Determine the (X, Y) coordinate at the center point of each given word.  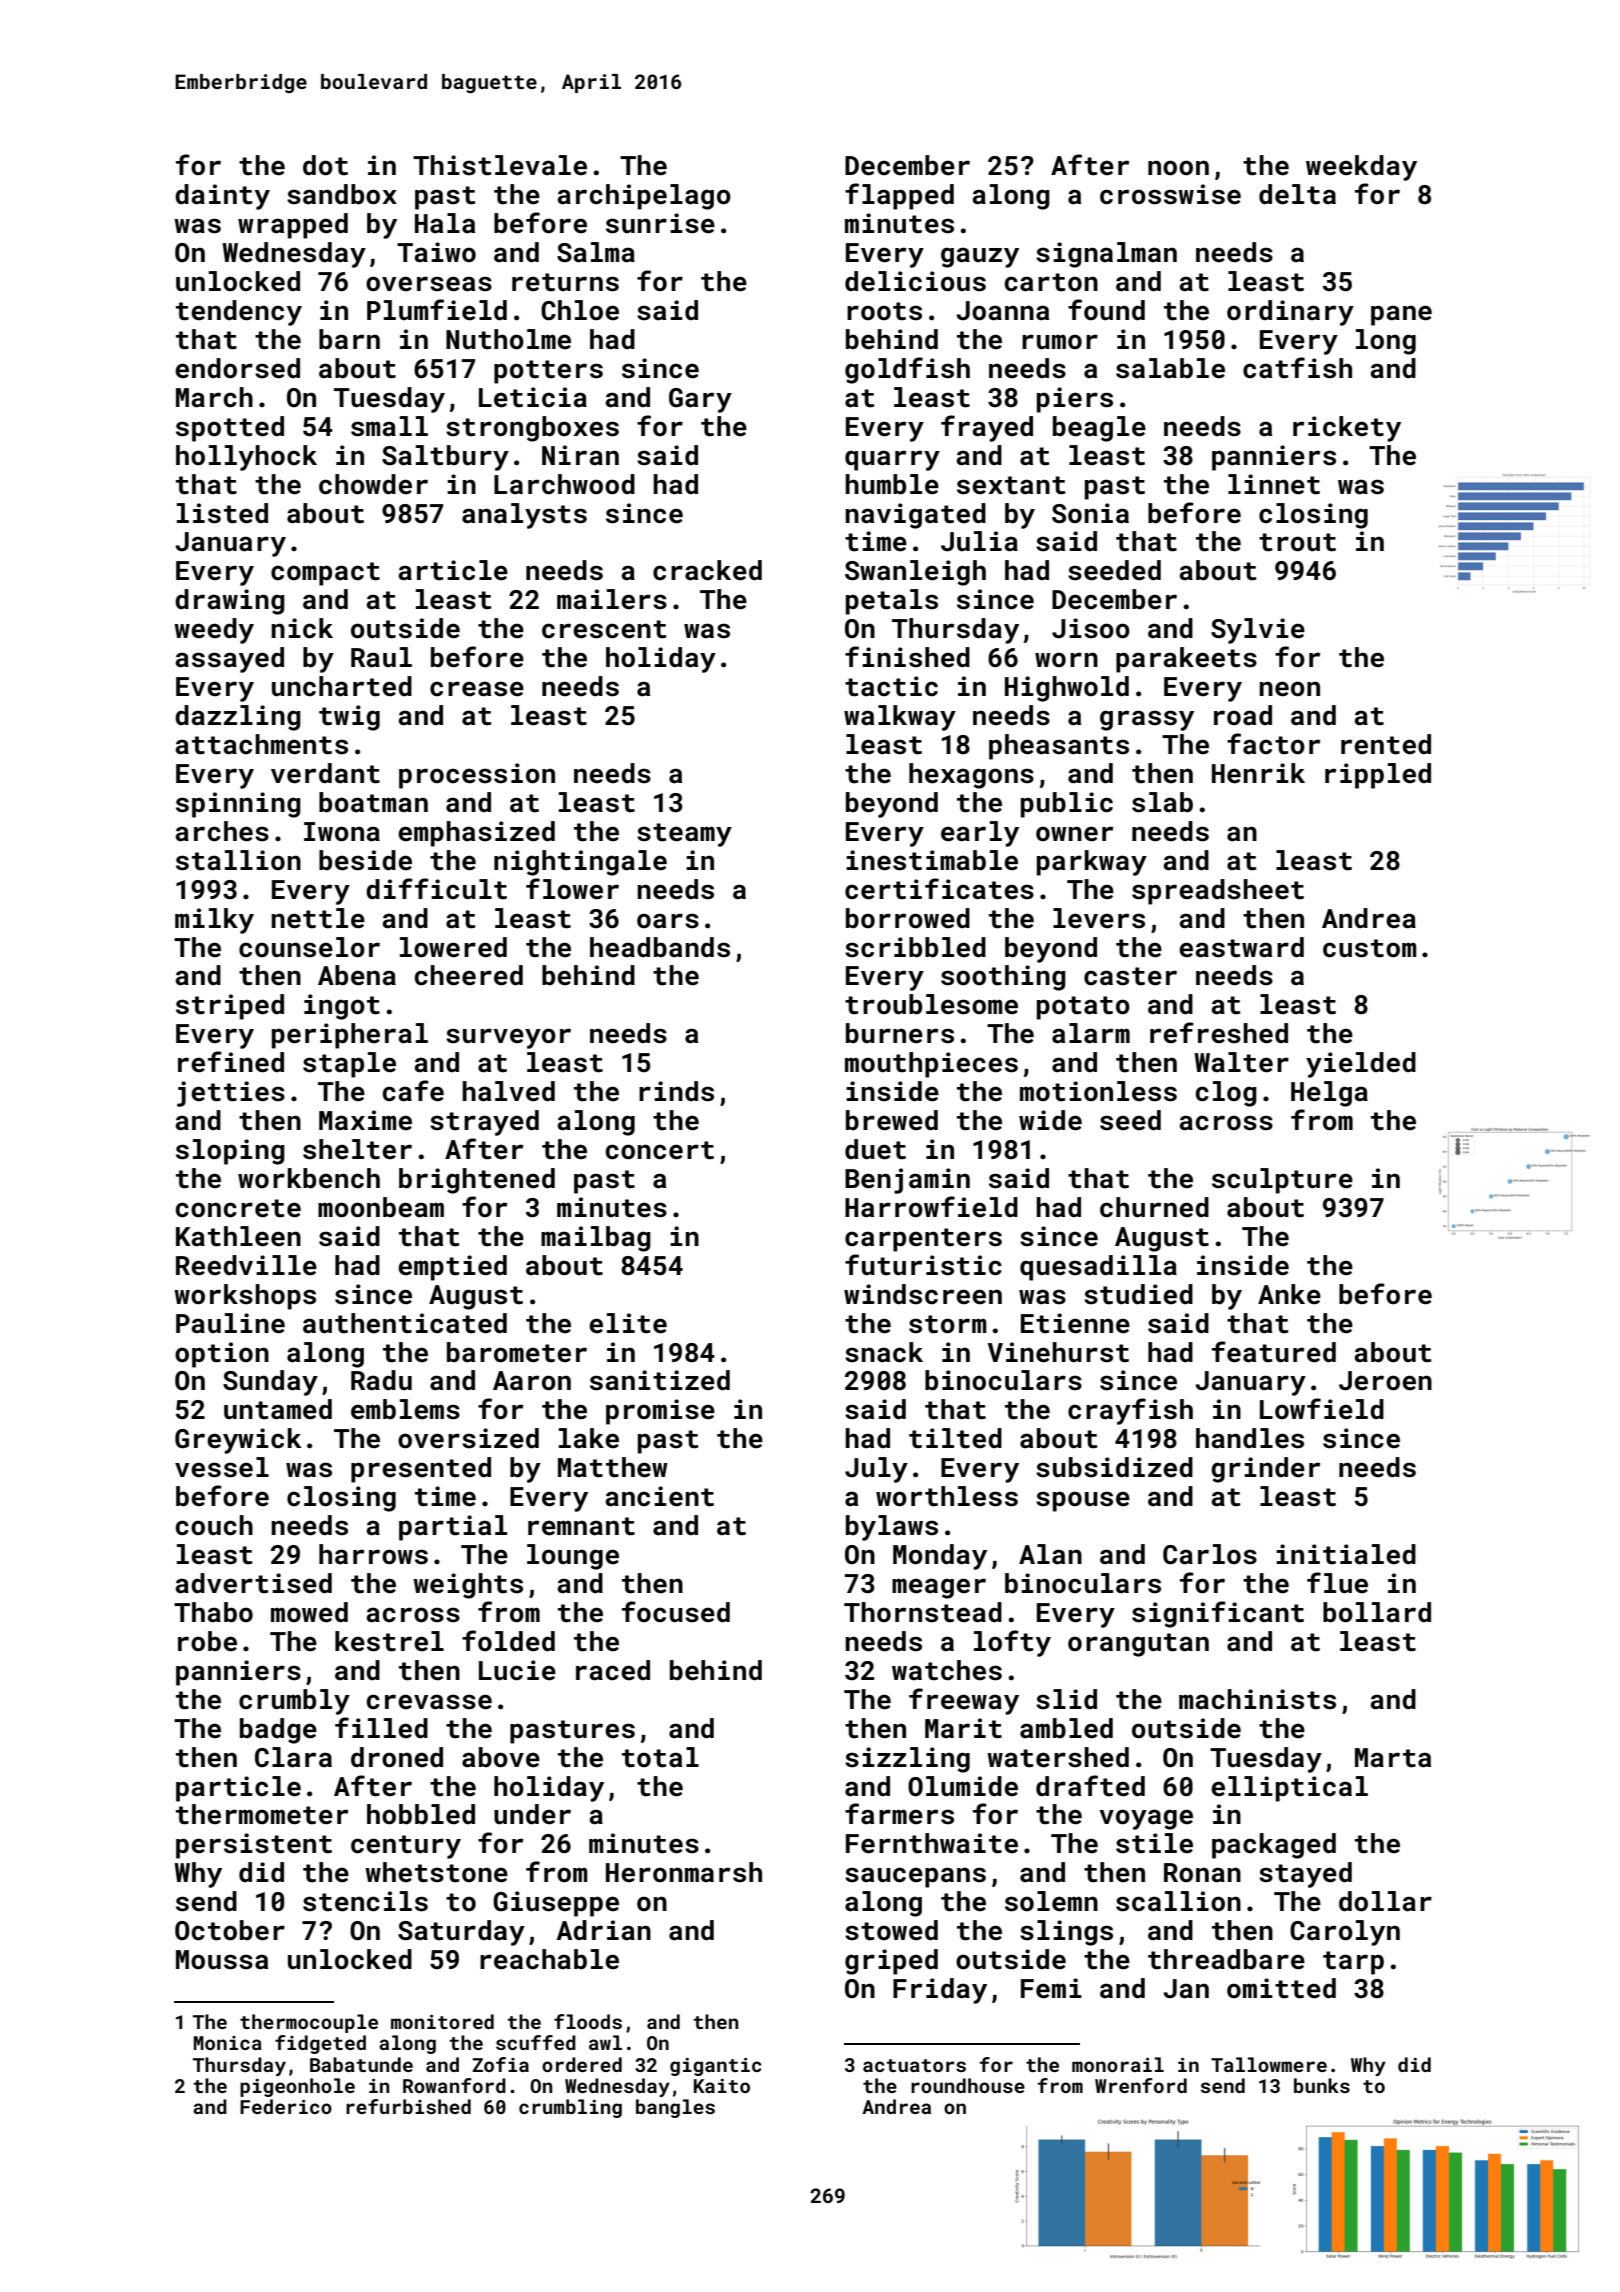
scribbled (915, 947)
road (1243, 715)
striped (230, 1007)
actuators (914, 2065)
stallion (238, 860)
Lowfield (1322, 1409)
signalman (1106, 255)
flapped (899, 196)
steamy (684, 835)
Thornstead (923, 1612)
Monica (228, 2043)
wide (1050, 1120)
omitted (1281, 1988)
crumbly (294, 1702)
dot (325, 165)
